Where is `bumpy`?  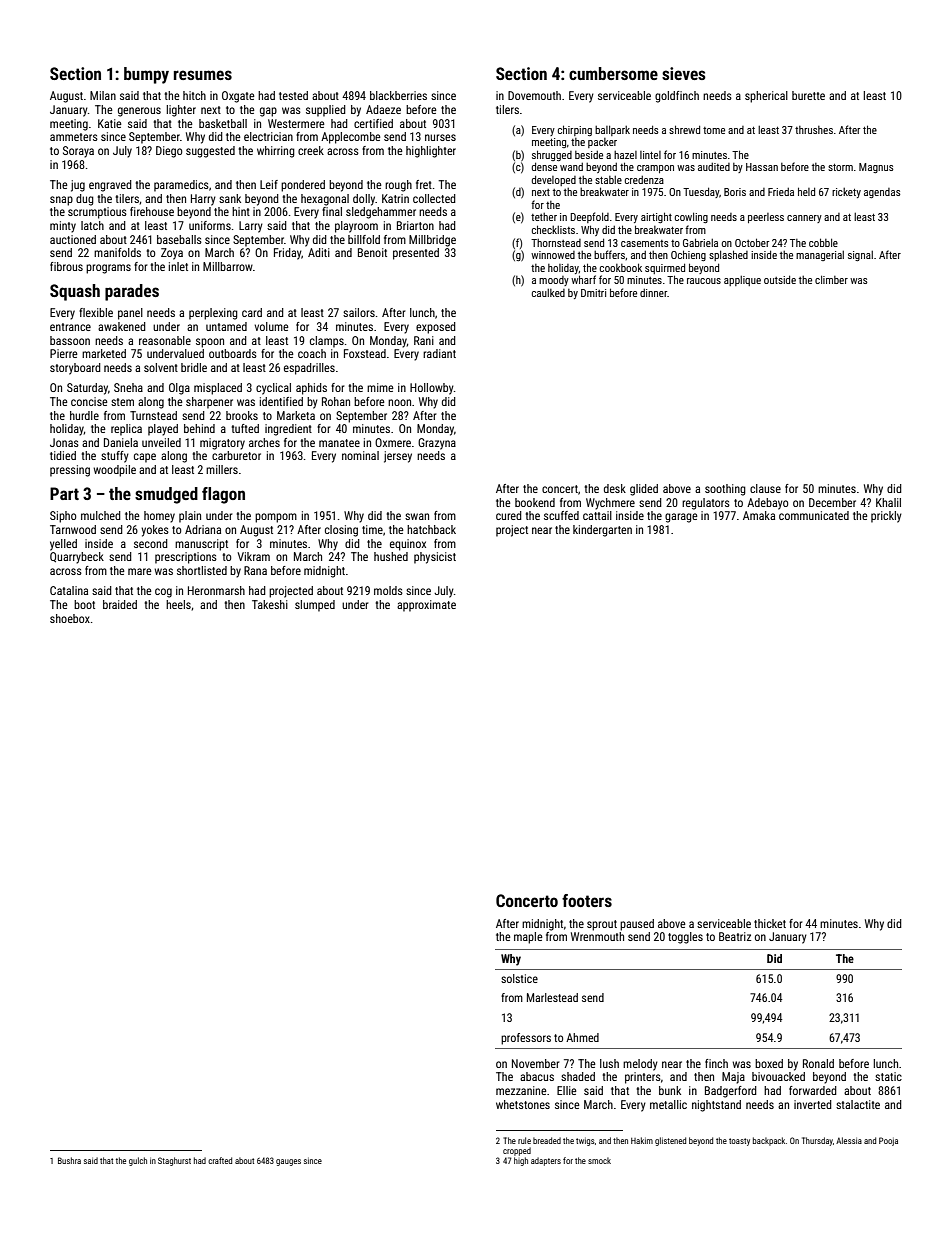 bumpy is located at coordinates (146, 75).
